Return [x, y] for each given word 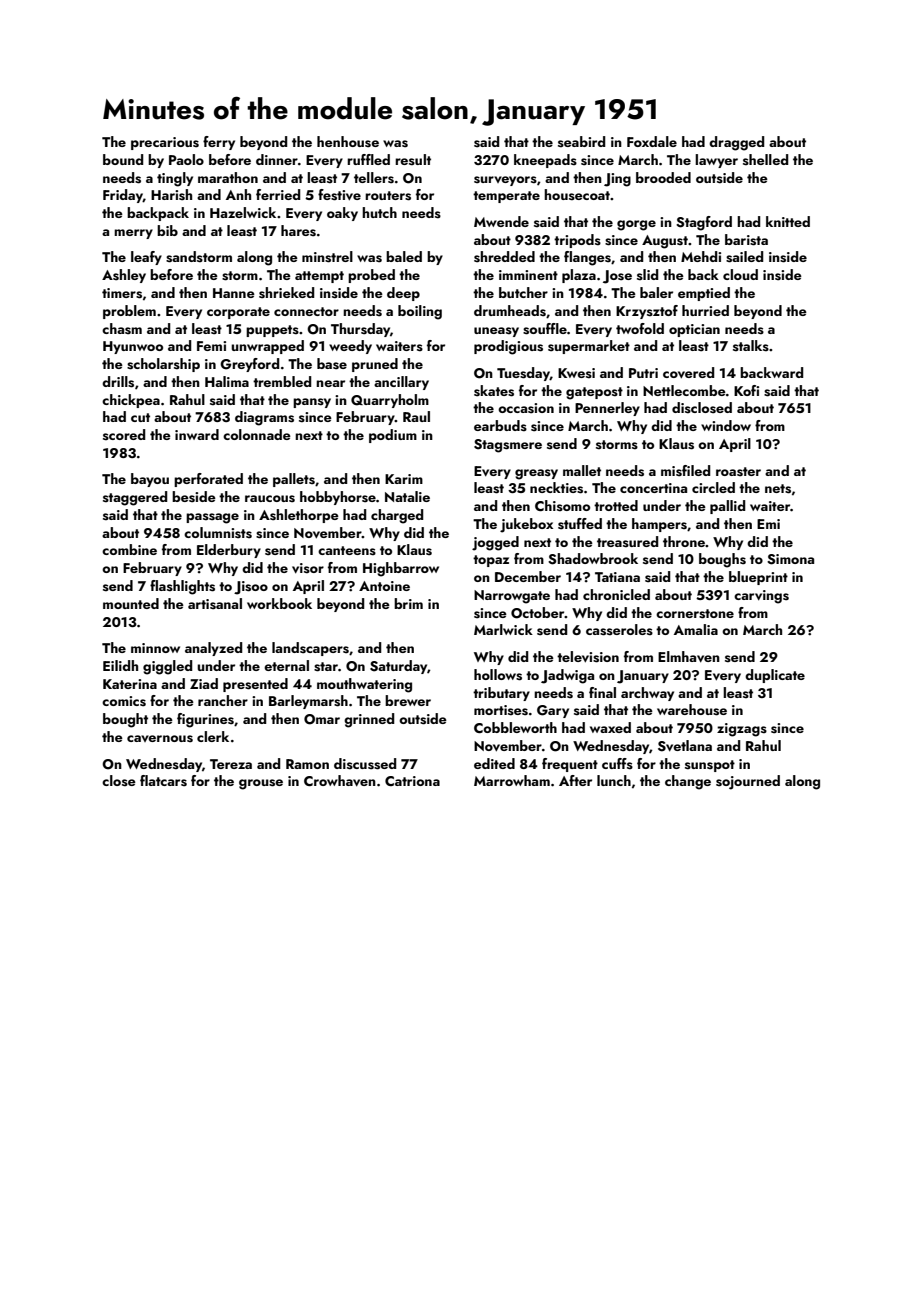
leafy [146, 258]
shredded [504, 257]
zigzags [742, 730]
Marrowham [512, 780]
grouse [261, 784]
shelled [765, 160]
